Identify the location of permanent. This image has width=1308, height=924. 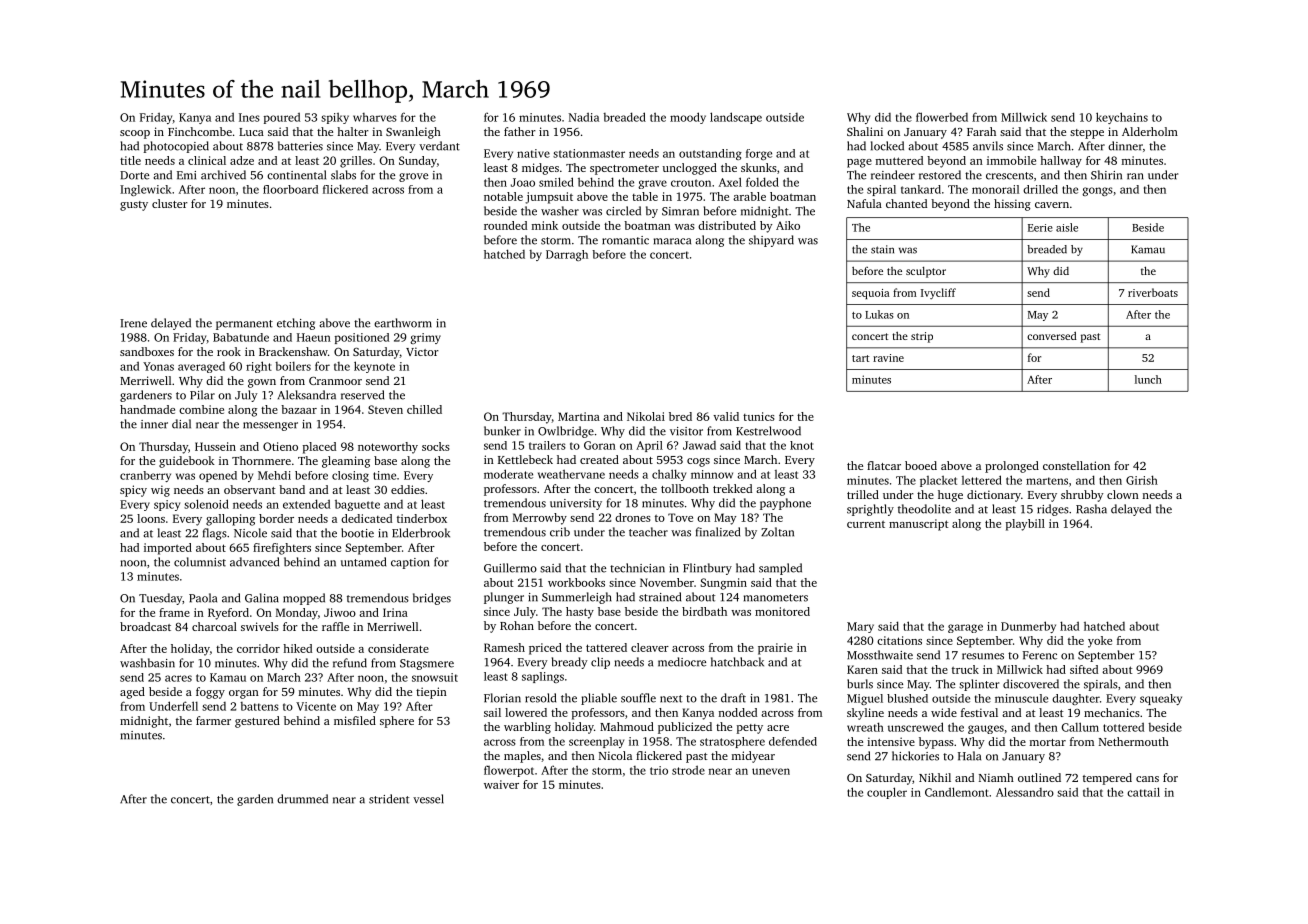
(244, 325).
